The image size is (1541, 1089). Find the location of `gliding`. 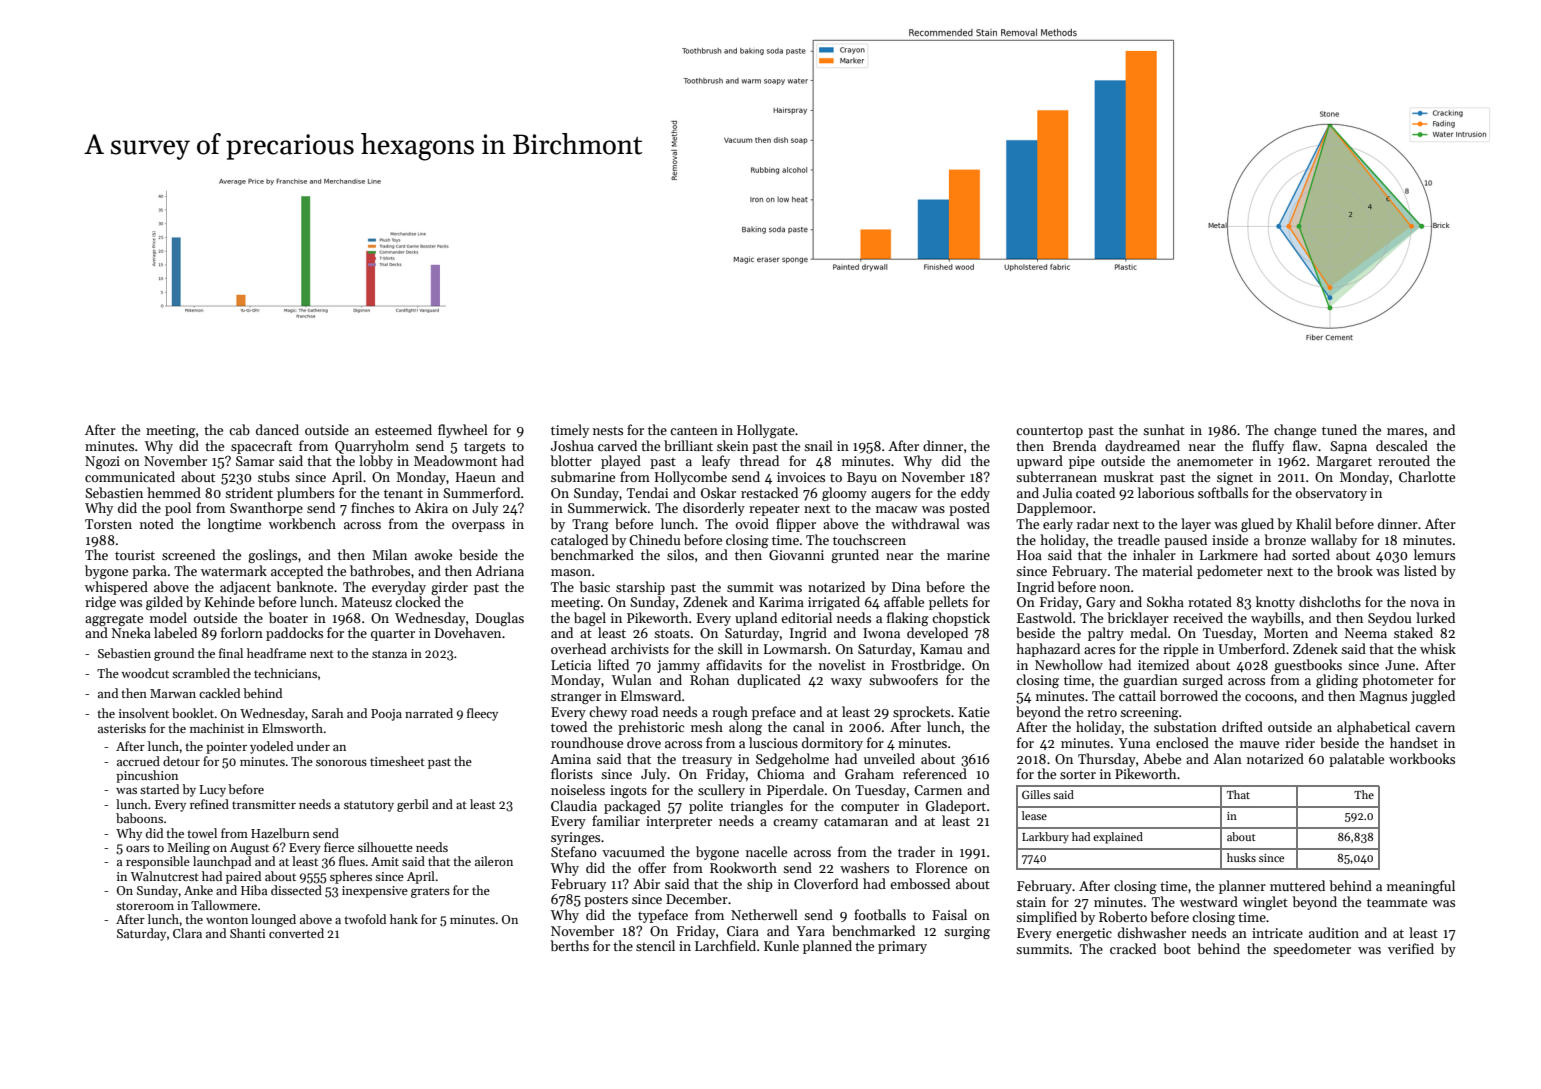

gliding is located at coordinates (1337, 681).
